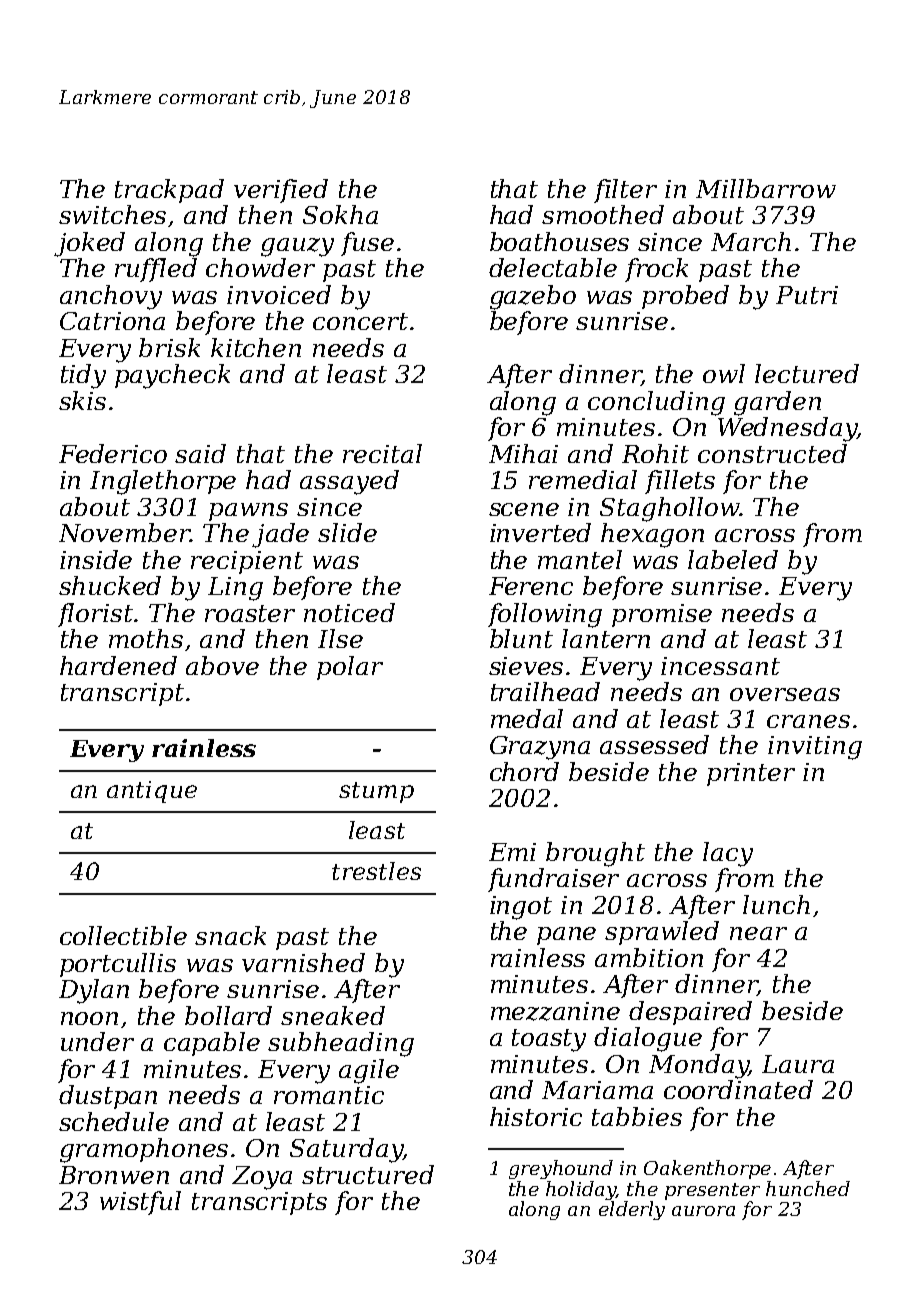 Image resolution: width=924 pixels, height=1311 pixels. Describe the element at coordinates (82, 400) in the document. I see `skis` at that location.
